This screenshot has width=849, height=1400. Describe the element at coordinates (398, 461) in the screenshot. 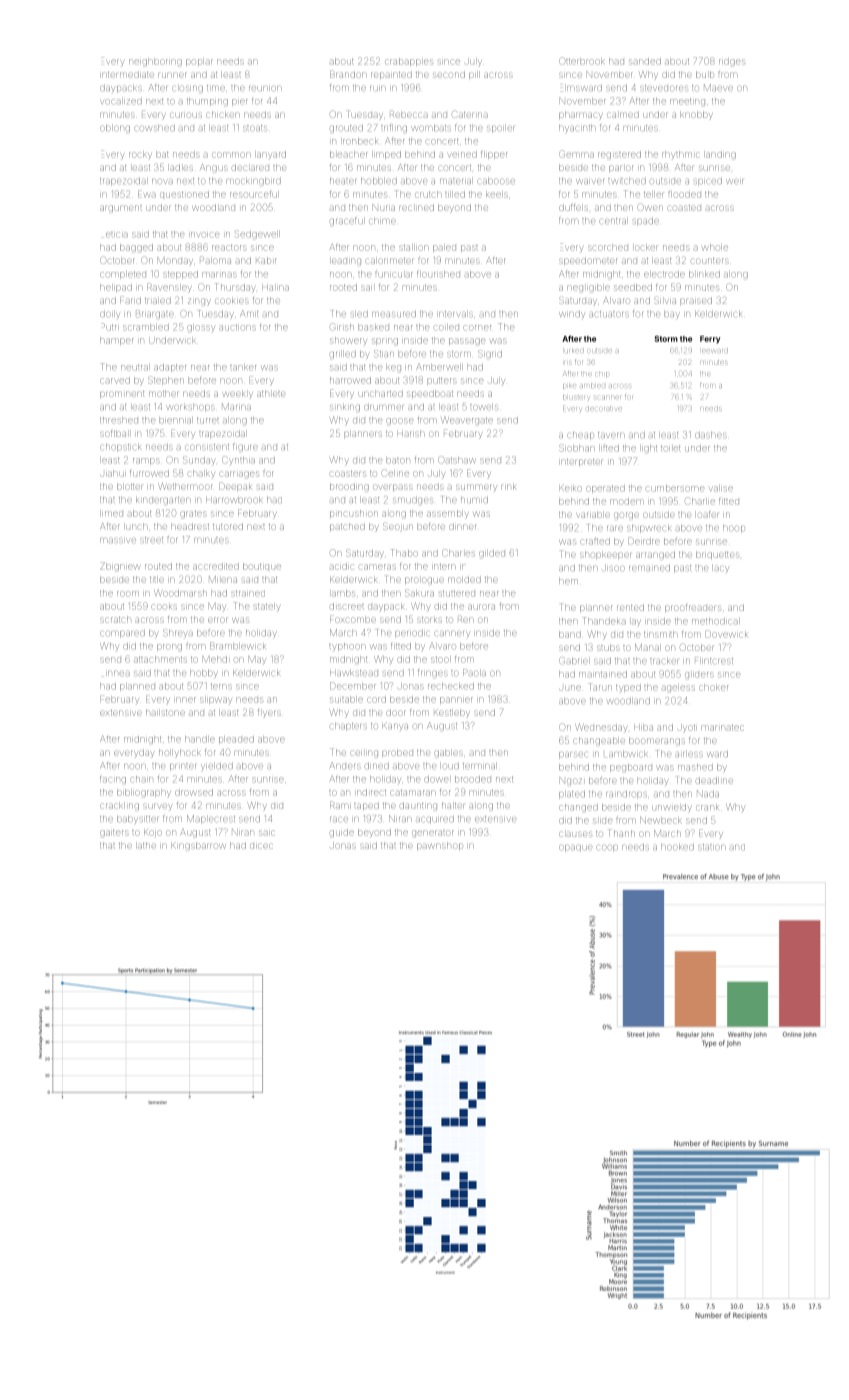

I see `baton` at that location.
